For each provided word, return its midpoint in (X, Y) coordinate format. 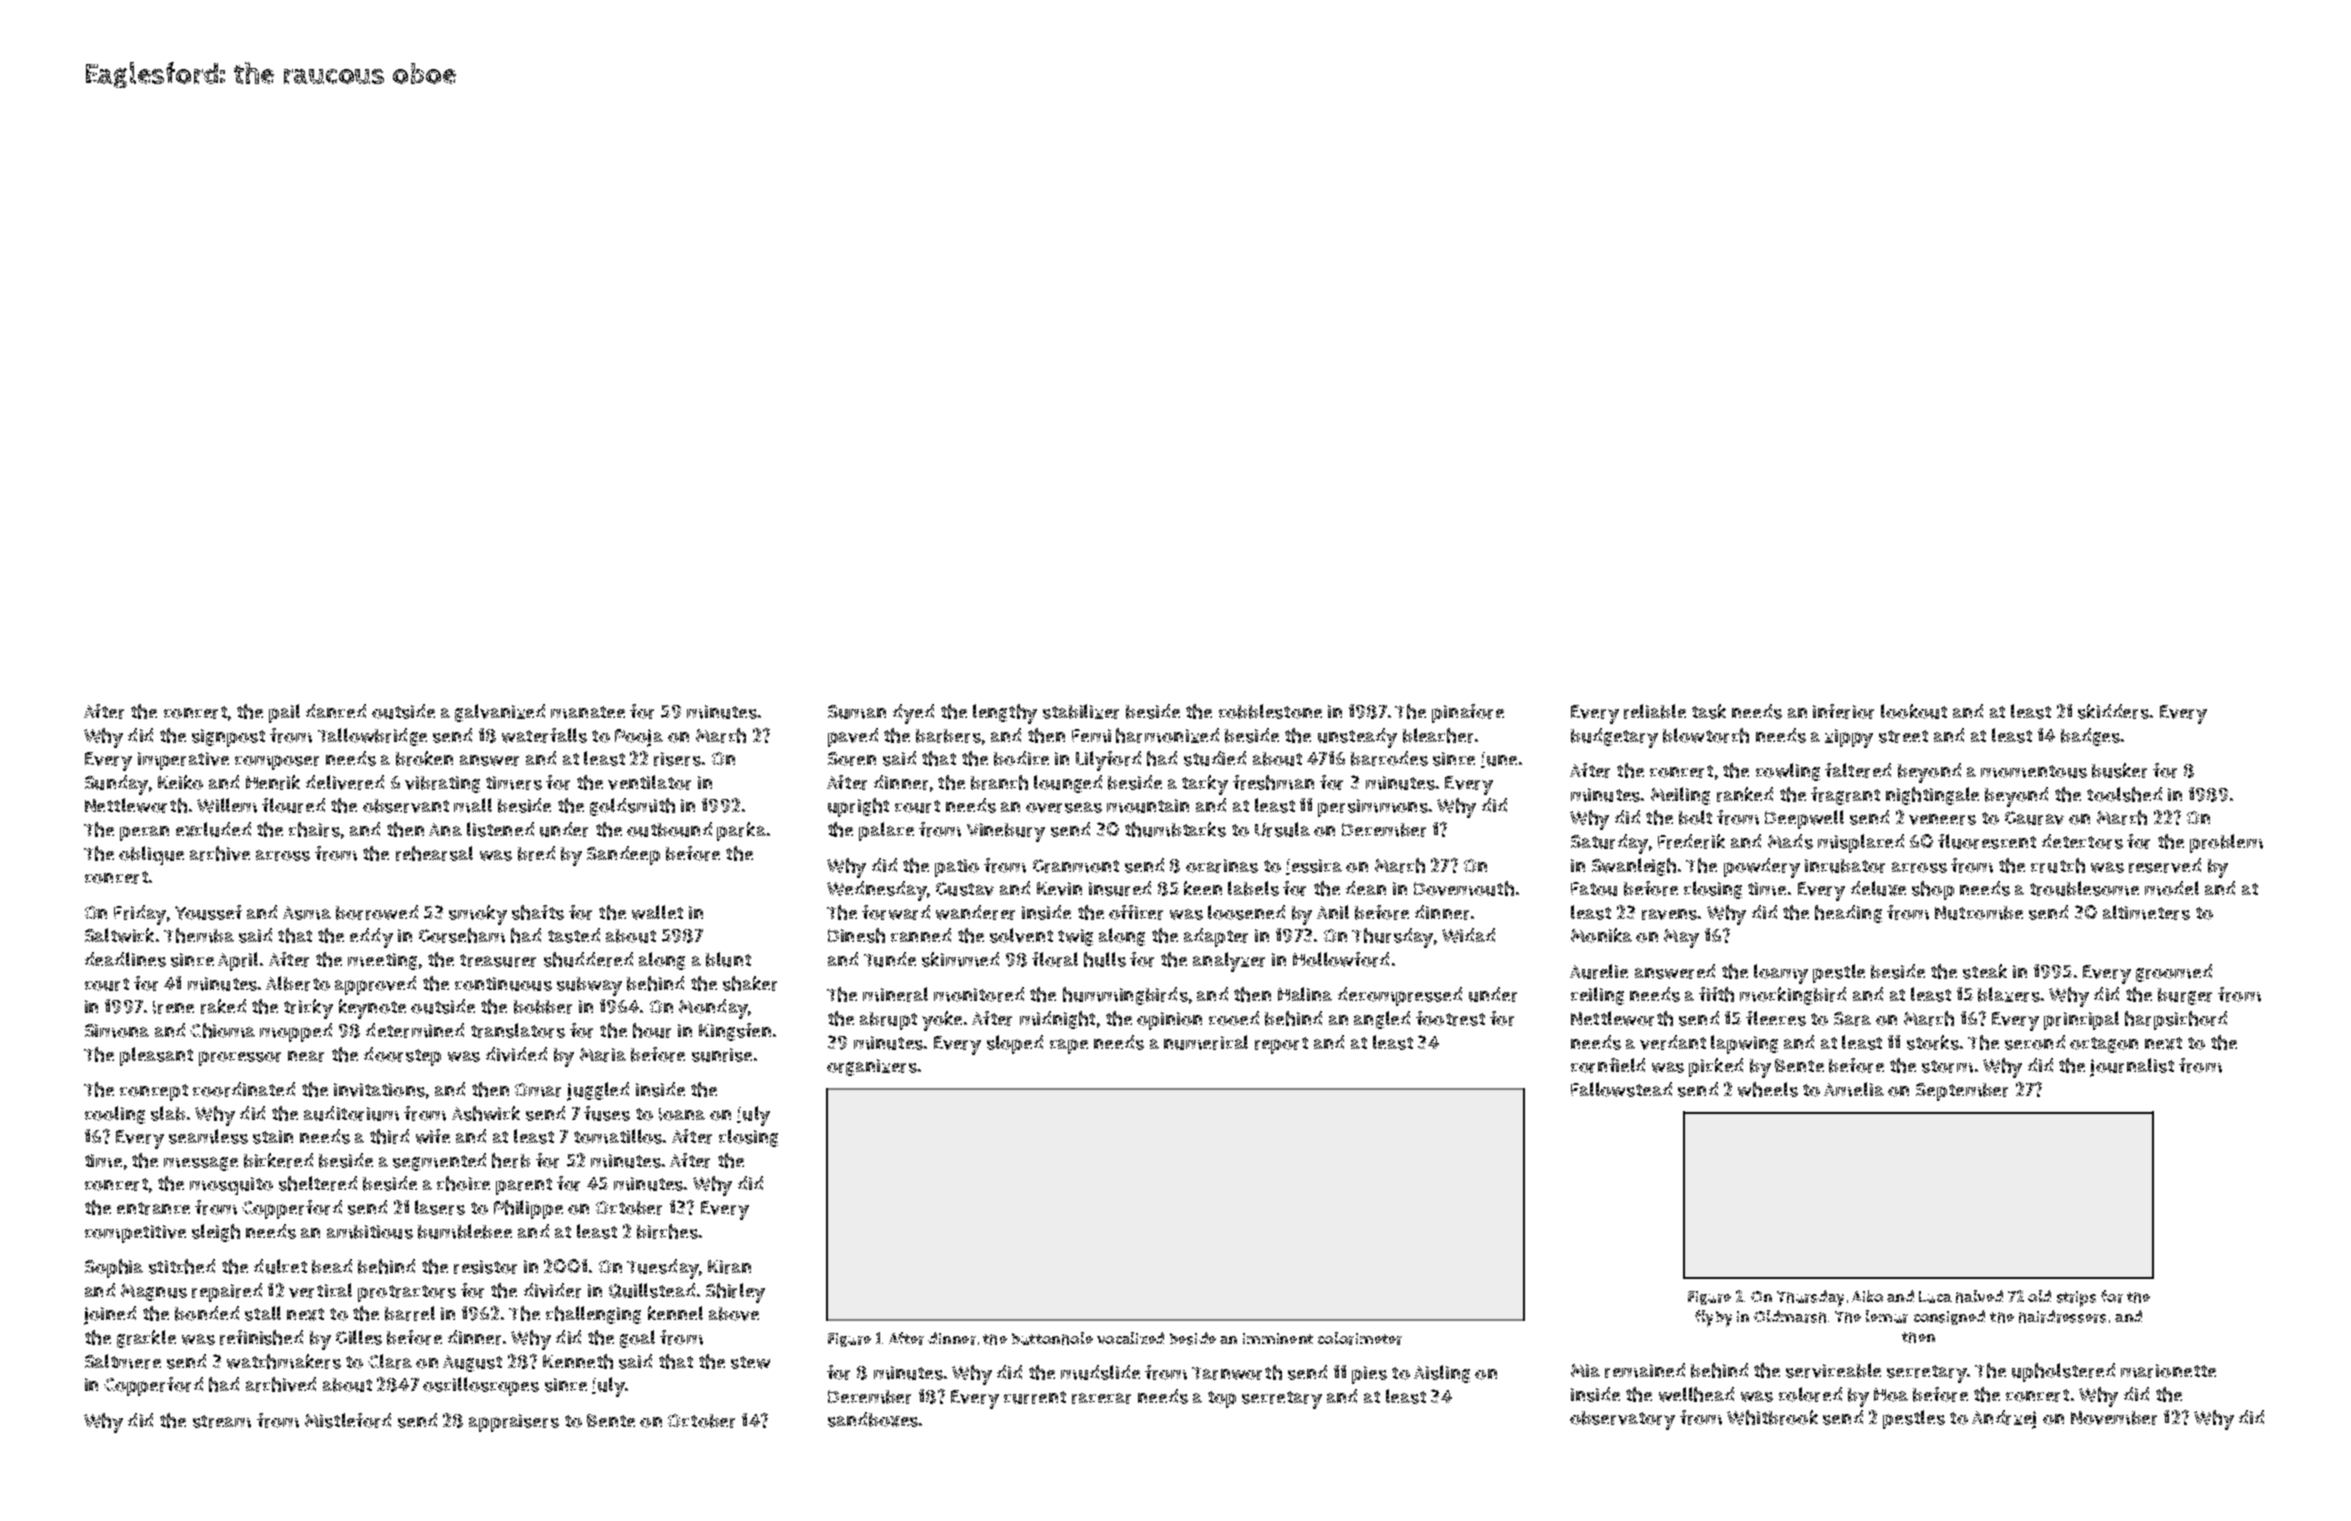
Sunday (116, 785)
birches (667, 1231)
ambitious (370, 1232)
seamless (208, 1136)
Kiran (729, 1267)
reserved (2165, 865)
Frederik (1691, 841)
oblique (151, 855)
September (1962, 1092)
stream (222, 1421)
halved (1979, 1296)
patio (957, 868)
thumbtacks (1175, 829)
